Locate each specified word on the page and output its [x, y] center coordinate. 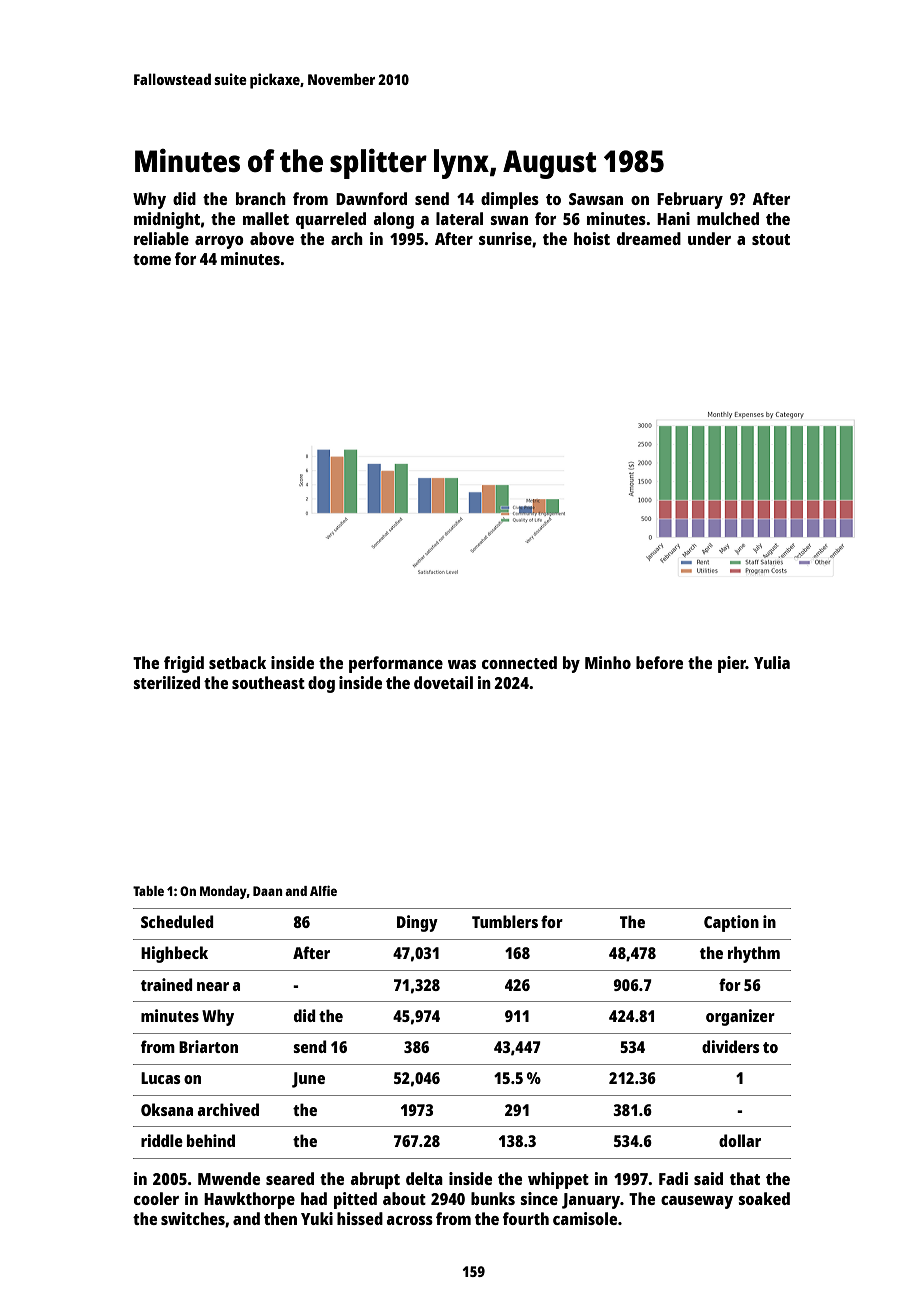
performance [396, 664]
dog [321, 684]
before [659, 662]
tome [152, 259]
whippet [558, 1180]
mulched [728, 218]
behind [211, 1140]
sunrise [505, 238]
